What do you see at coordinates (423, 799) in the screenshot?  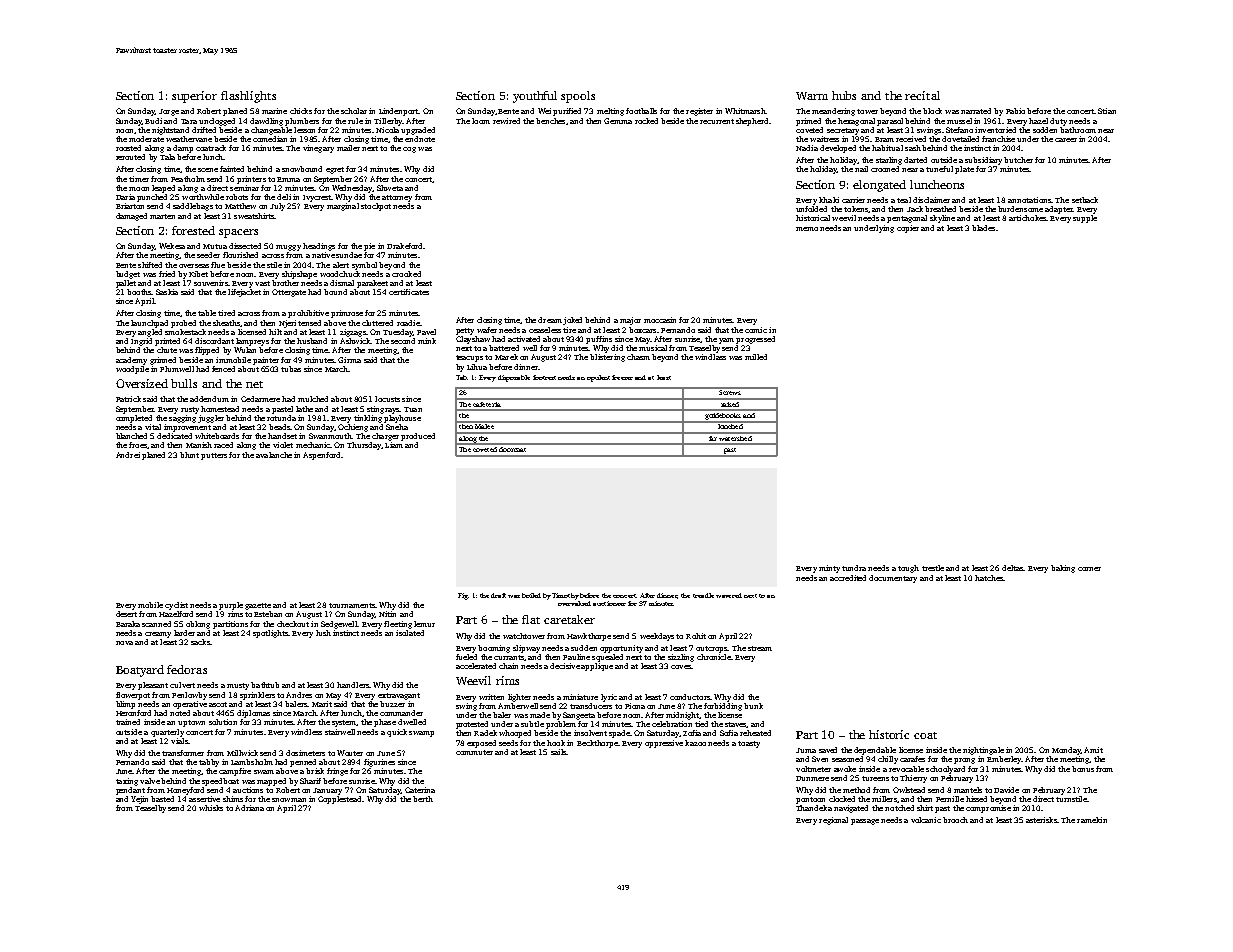 I see `berth` at bounding box center [423, 799].
